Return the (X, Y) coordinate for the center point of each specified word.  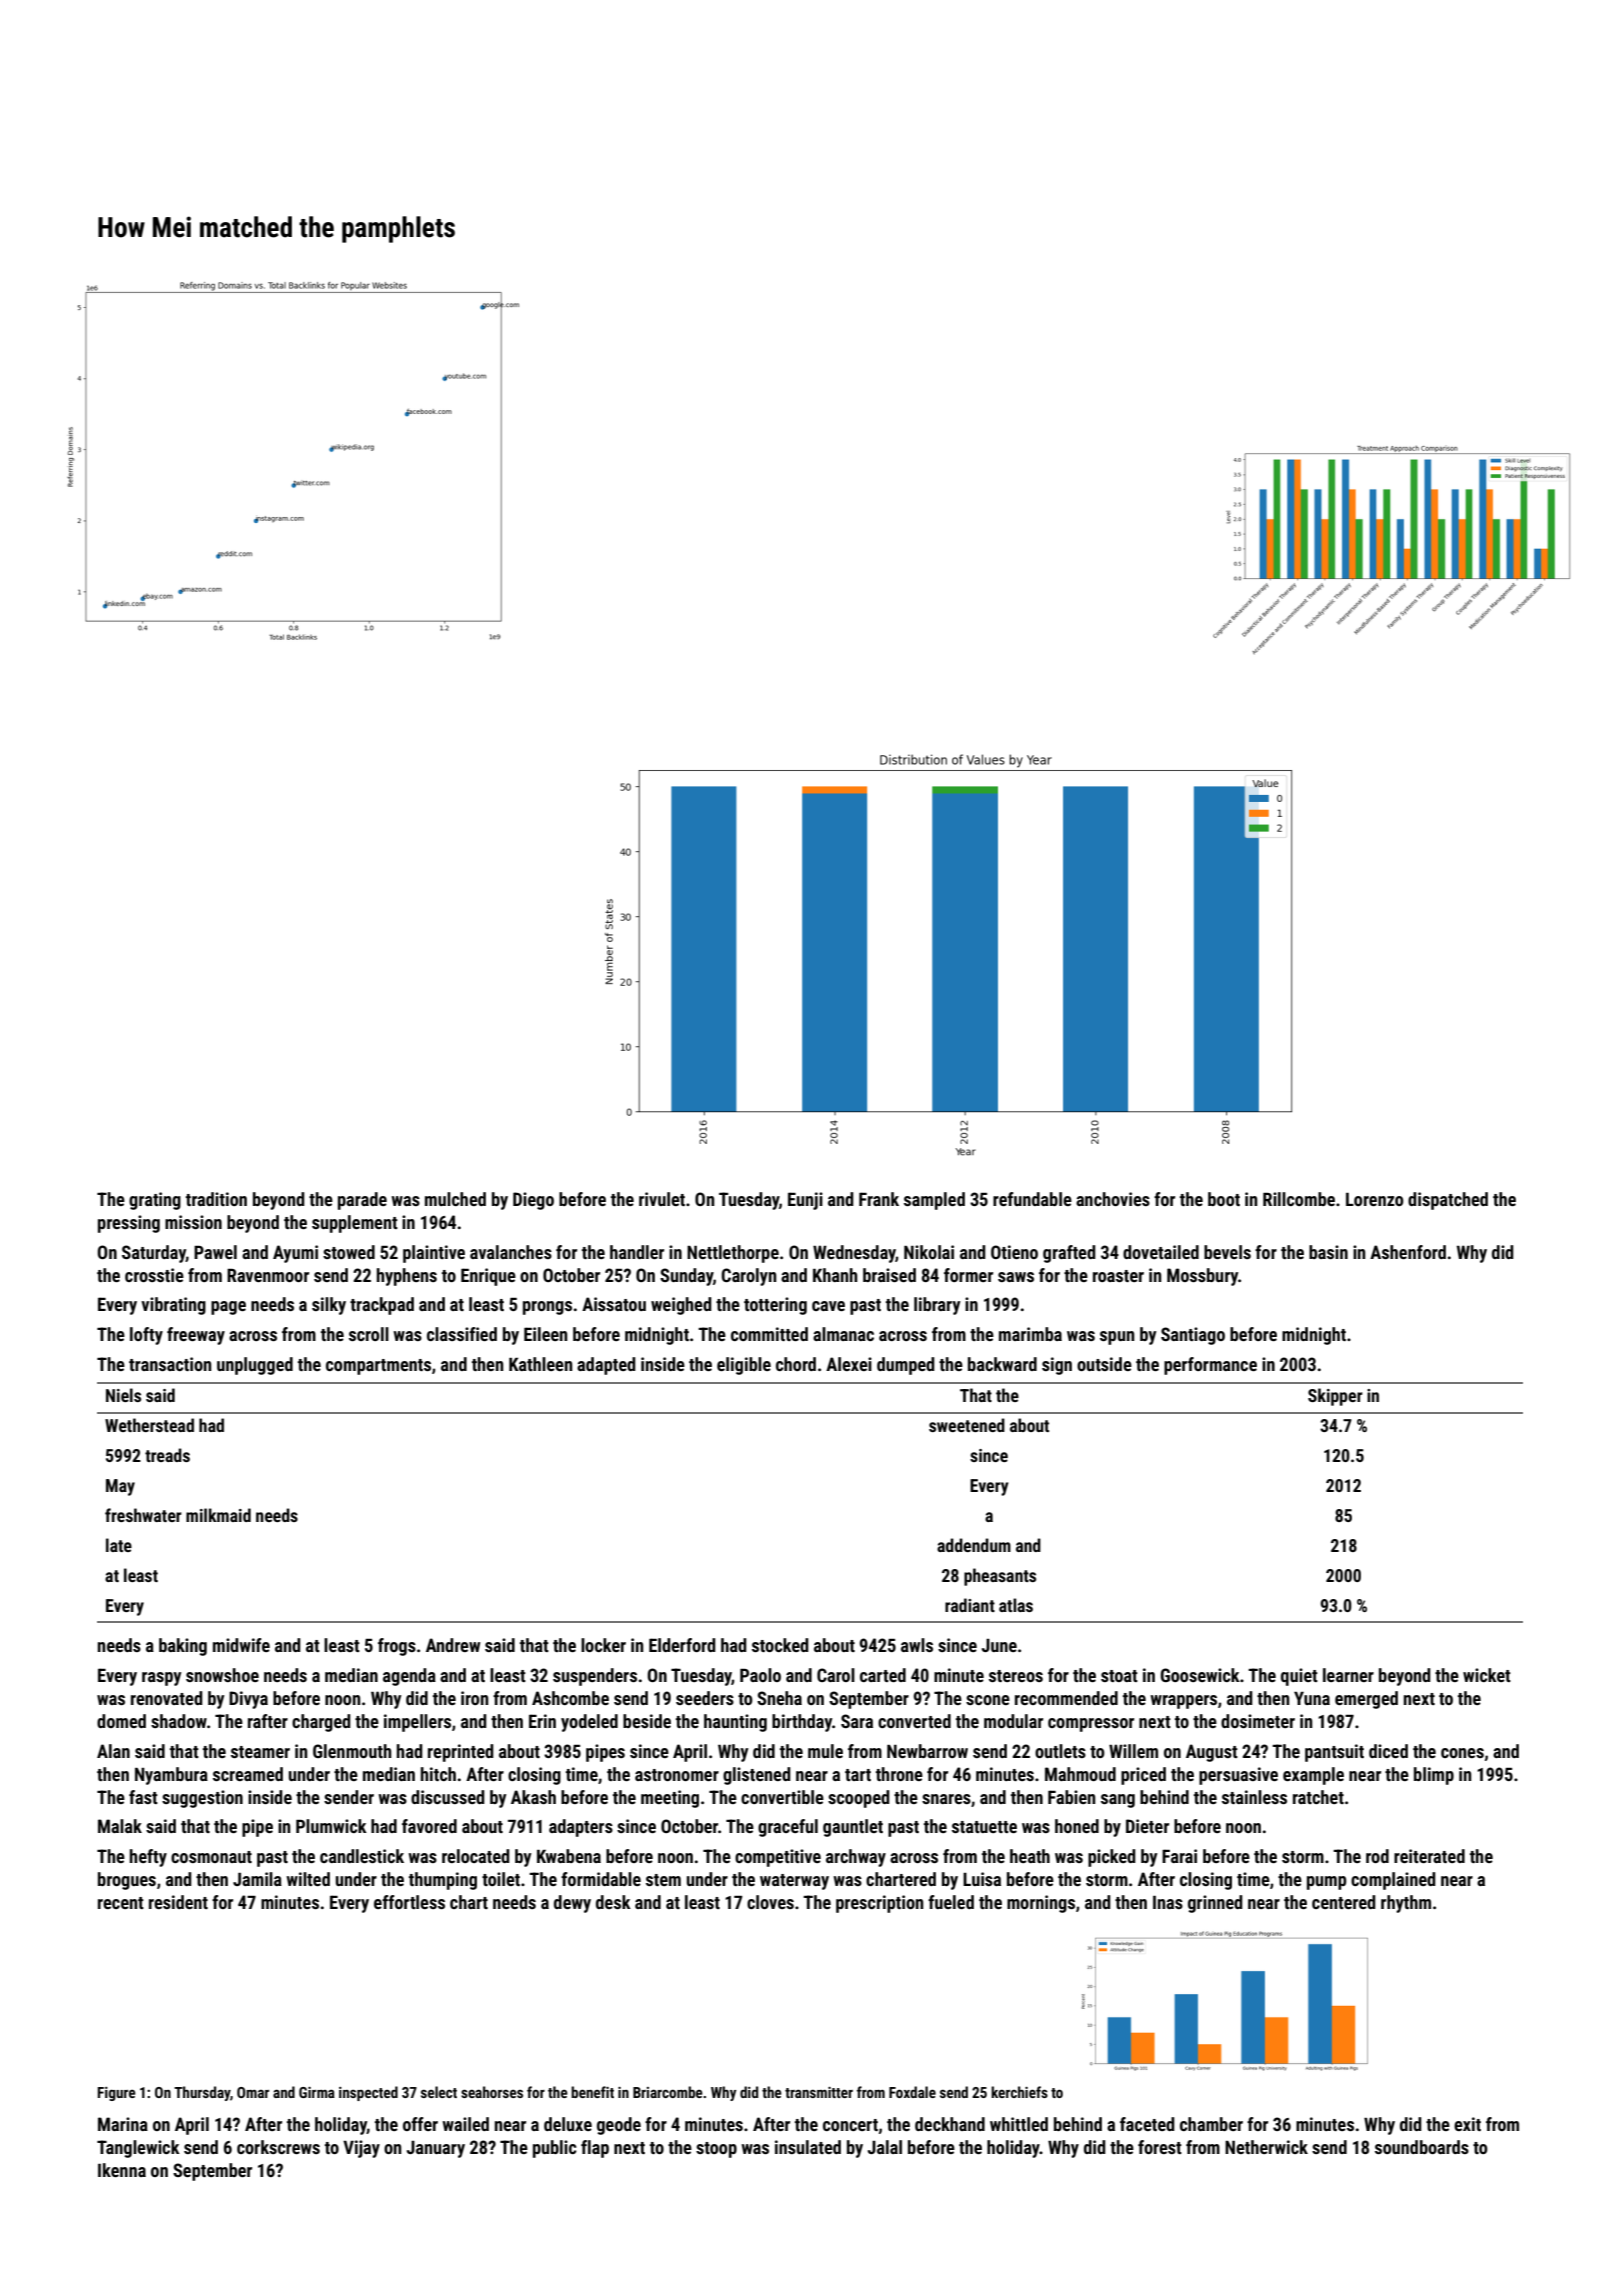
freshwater (143, 1515)
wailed (465, 2124)
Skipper (1335, 1397)
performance (1210, 1366)
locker (603, 1645)
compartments (378, 1367)
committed (769, 1334)
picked (1112, 1858)
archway (856, 1858)
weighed (681, 1306)
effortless (409, 1902)
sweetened (967, 1425)
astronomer (677, 1775)
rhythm (1406, 1904)
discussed (448, 1797)
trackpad (382, 1306)
